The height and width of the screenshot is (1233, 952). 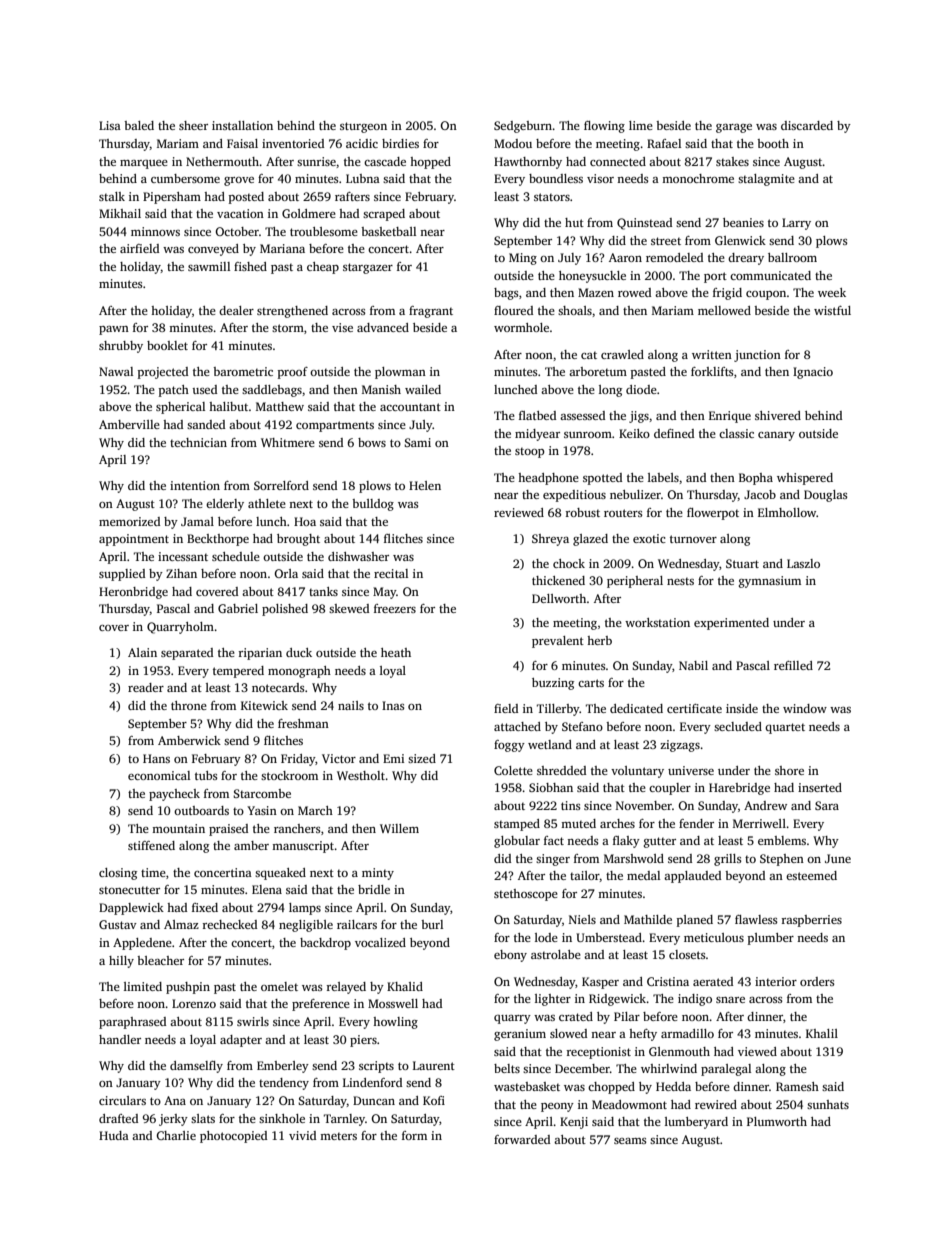 I want to click on discarded, so click(x=807, y=125).
